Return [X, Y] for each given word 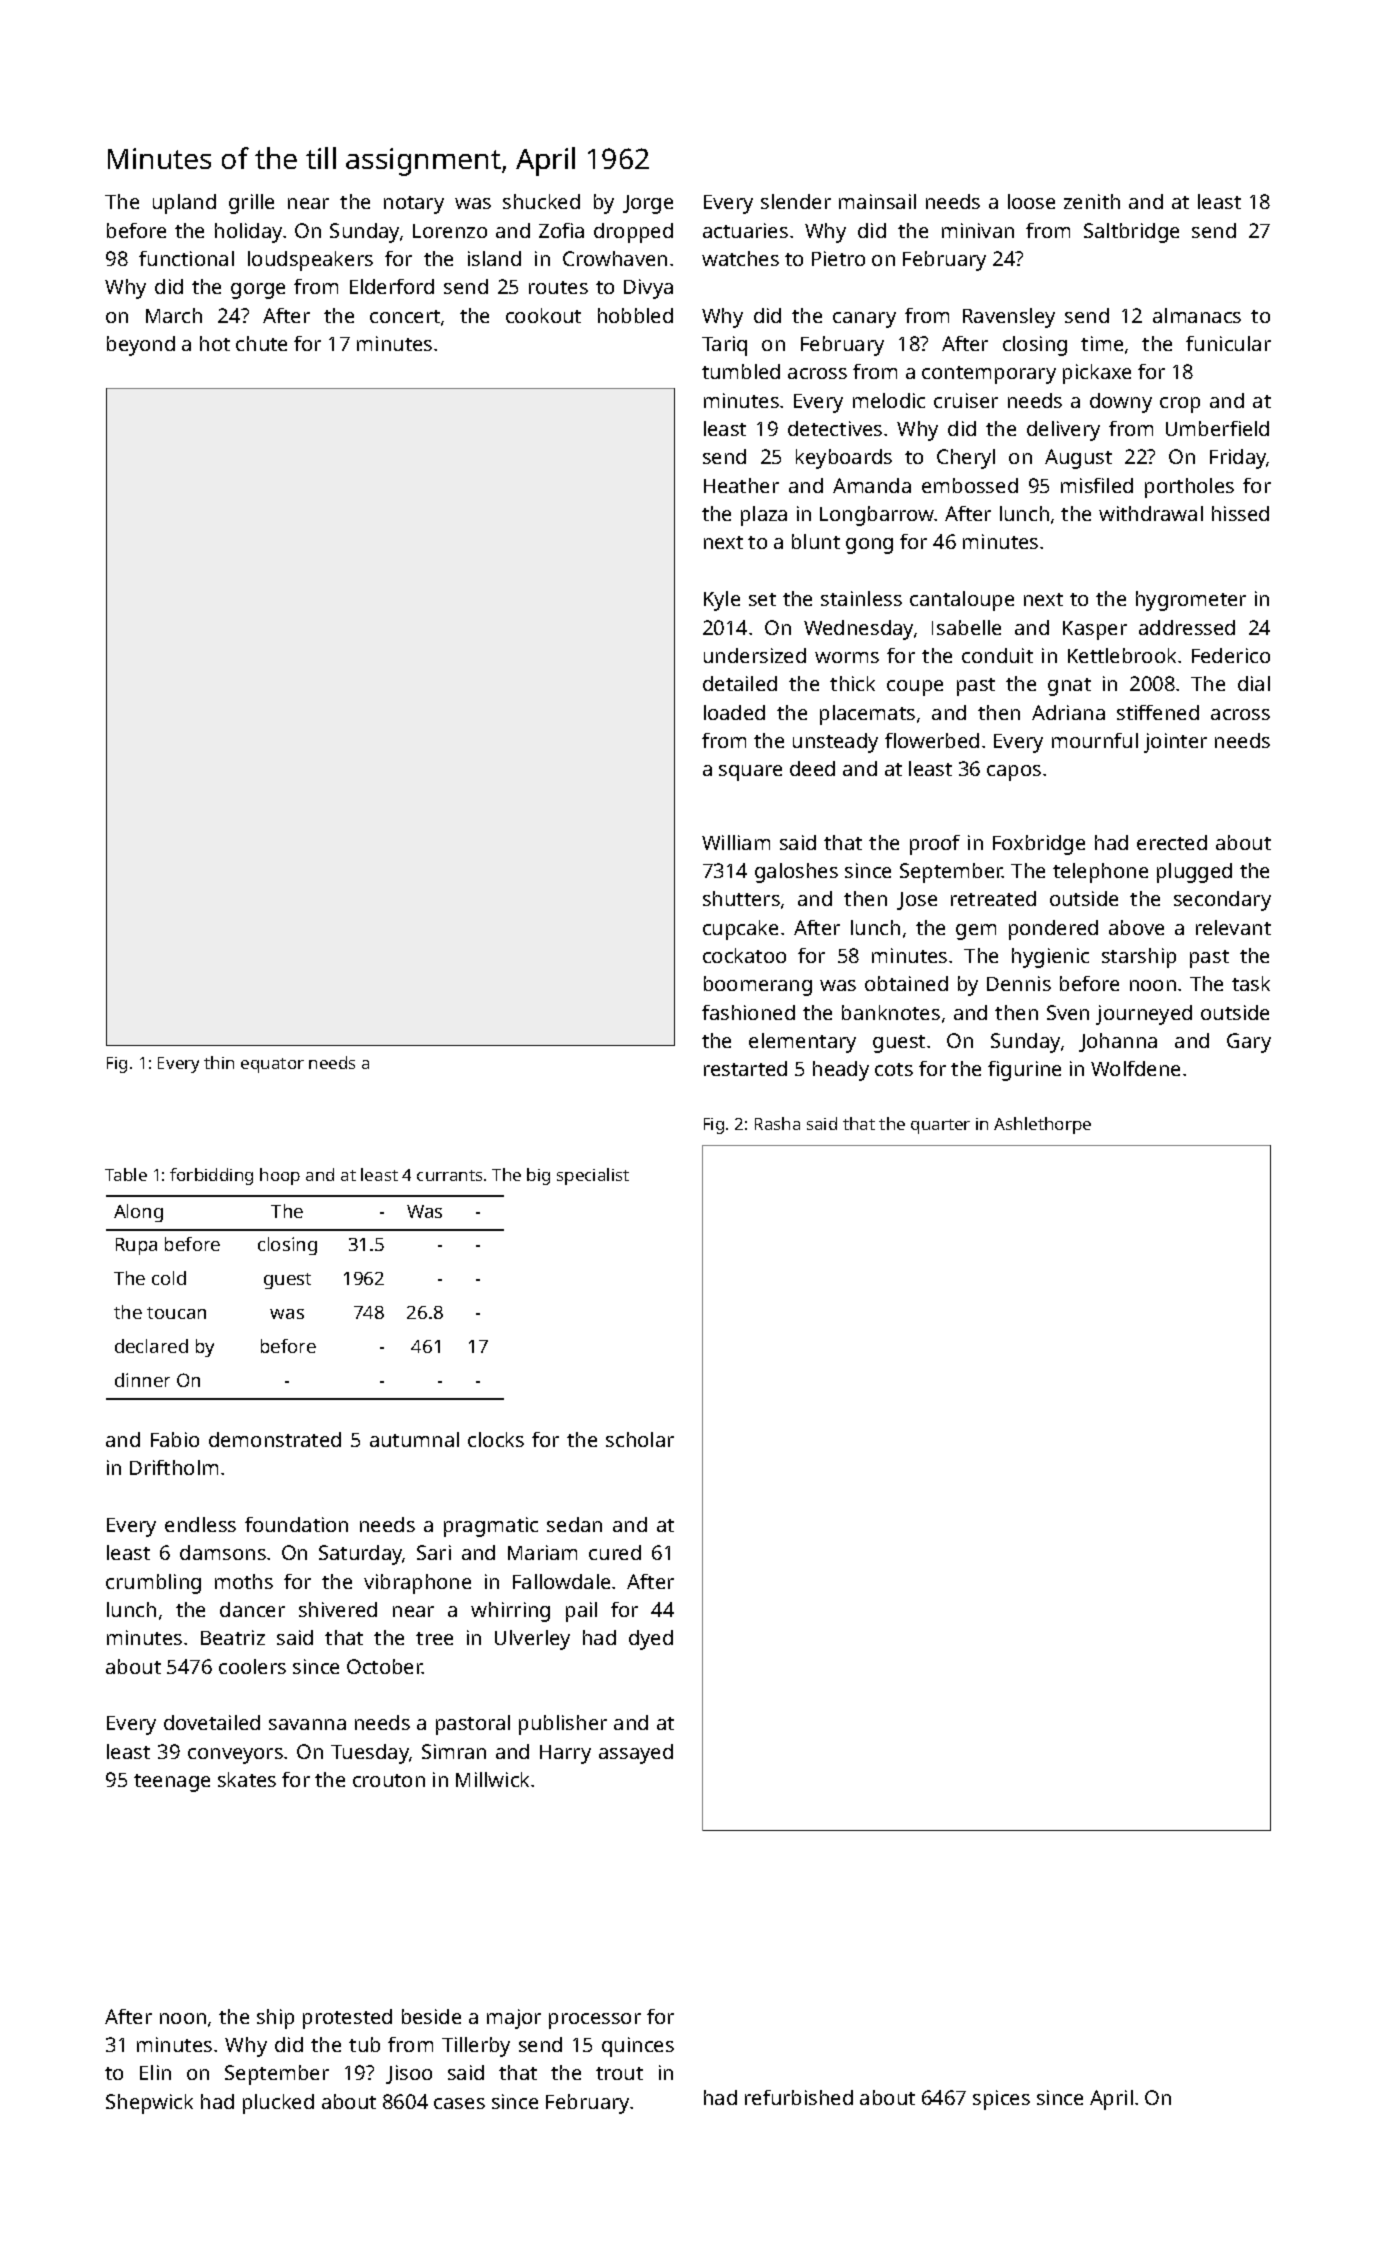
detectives [835, 428]
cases [459, 2103]
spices [1001, 2100]
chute [261, 343]
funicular [1228, 343]
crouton [389, 1780]
